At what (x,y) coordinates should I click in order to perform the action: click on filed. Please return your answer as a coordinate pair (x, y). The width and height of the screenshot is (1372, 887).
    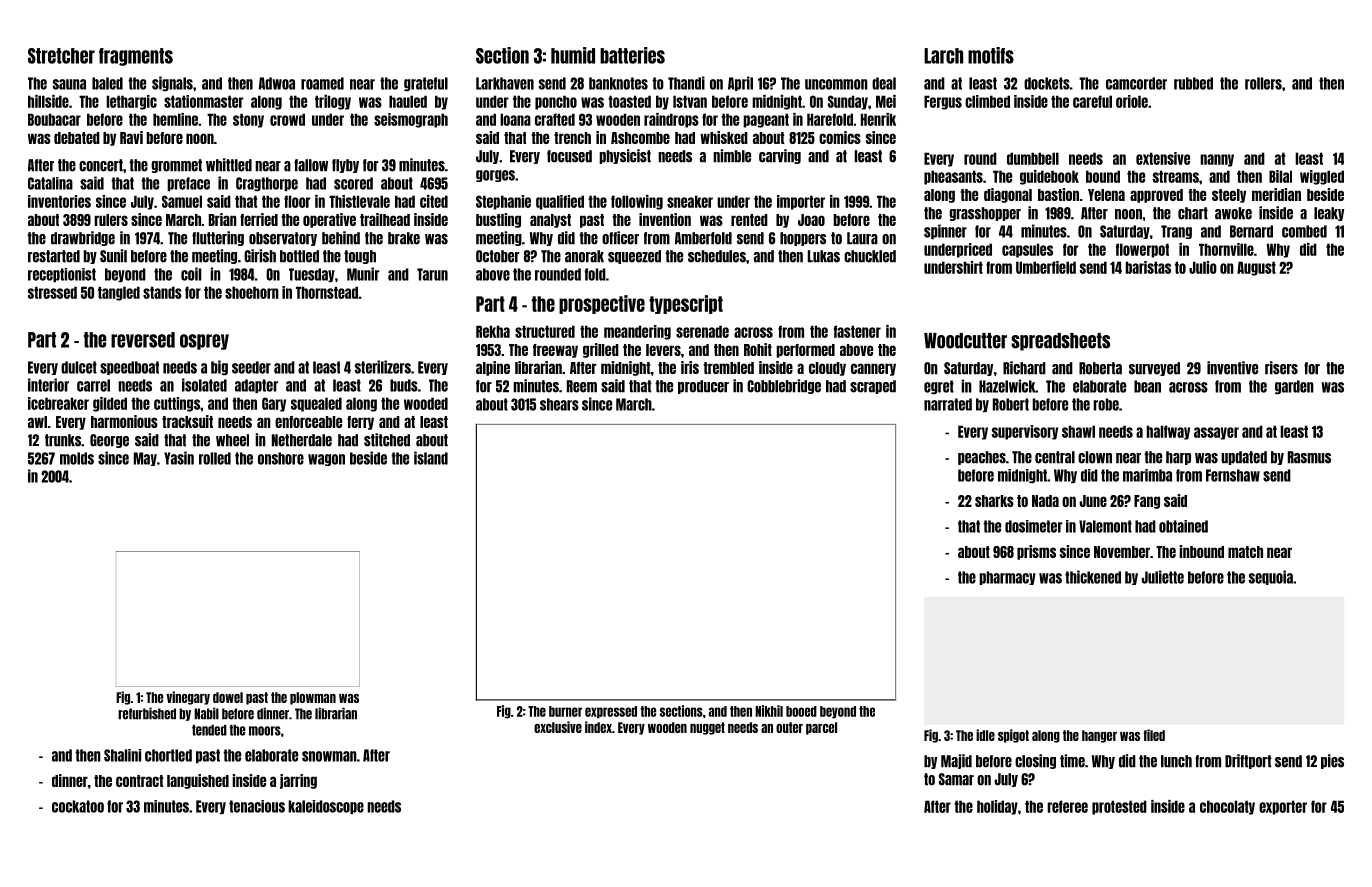
    Looking at the image, I should click on (1154, 735).
